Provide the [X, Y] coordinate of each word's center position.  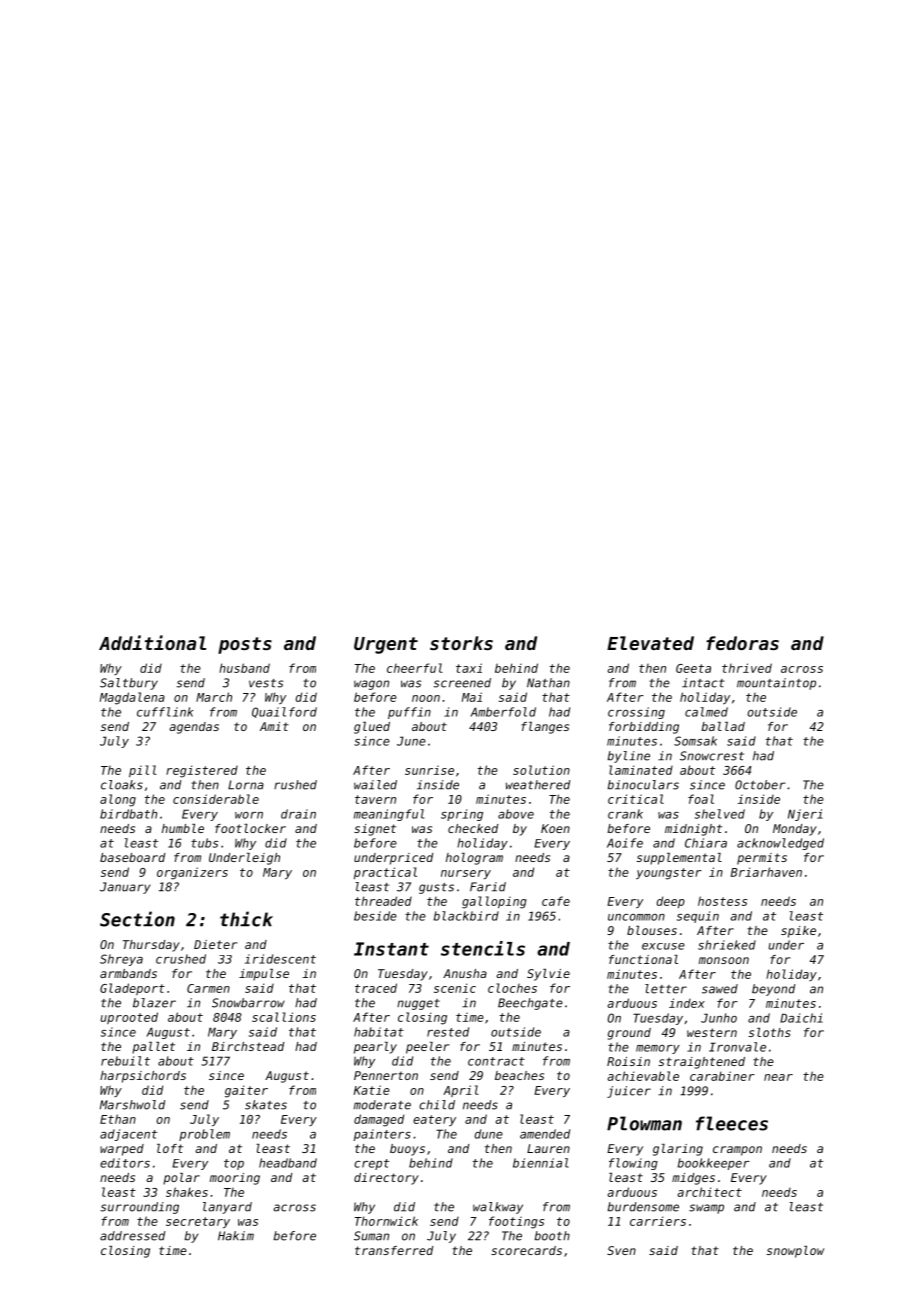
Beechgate [530, 1004]
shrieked [727, 945]
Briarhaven [766, 872]
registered [202, 771]
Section [137, 919]
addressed [132, 1236]
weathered [538, 785]
